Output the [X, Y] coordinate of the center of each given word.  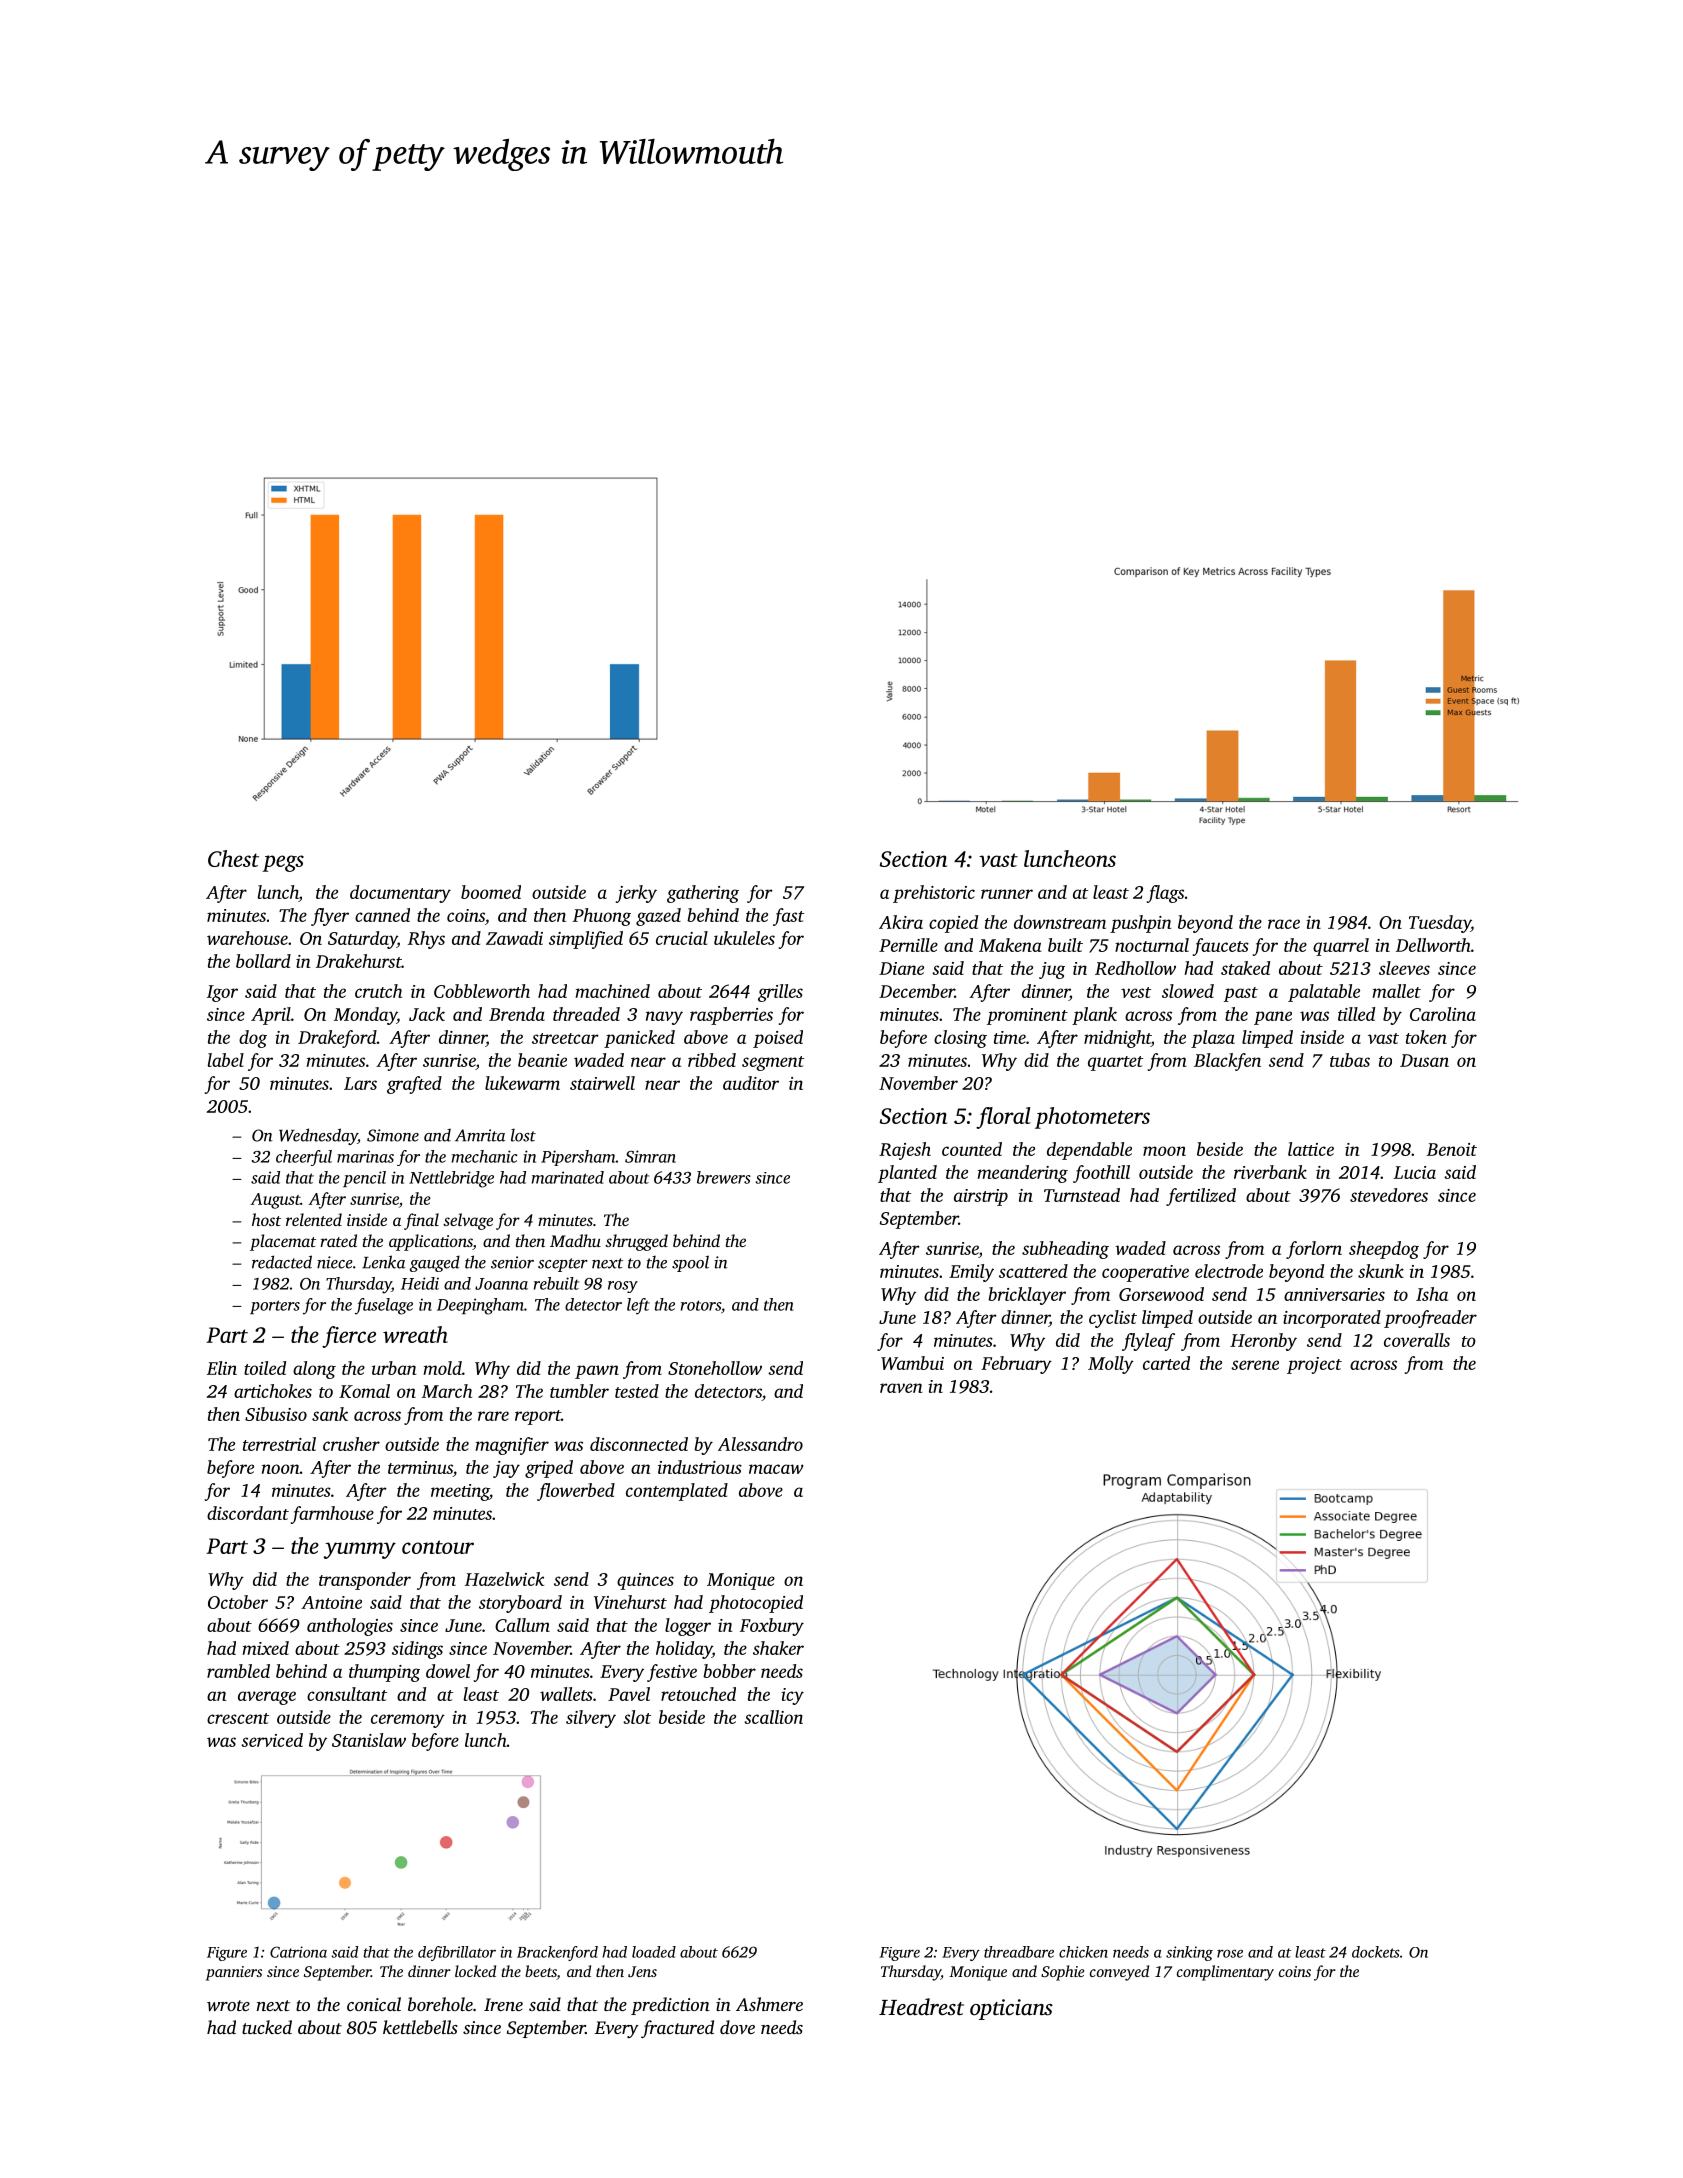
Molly [1111, 1365]
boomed [491, 892]
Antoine [331, 1602]
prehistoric [934, 894]
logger [688, 1627]
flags [1165, 894]
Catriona [298, 1952]
